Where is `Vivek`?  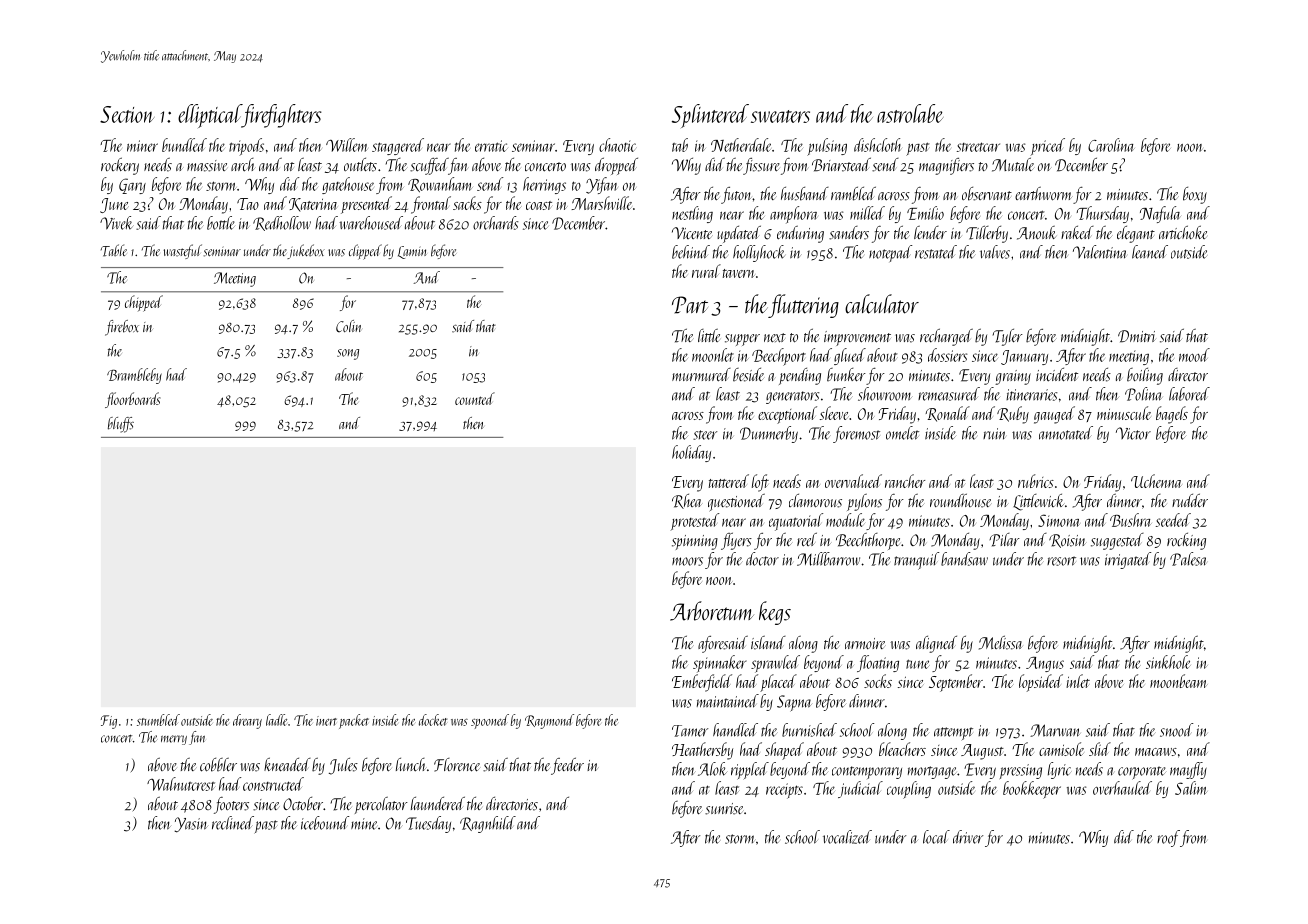 Vivek is located at coordinates (117, 223).
